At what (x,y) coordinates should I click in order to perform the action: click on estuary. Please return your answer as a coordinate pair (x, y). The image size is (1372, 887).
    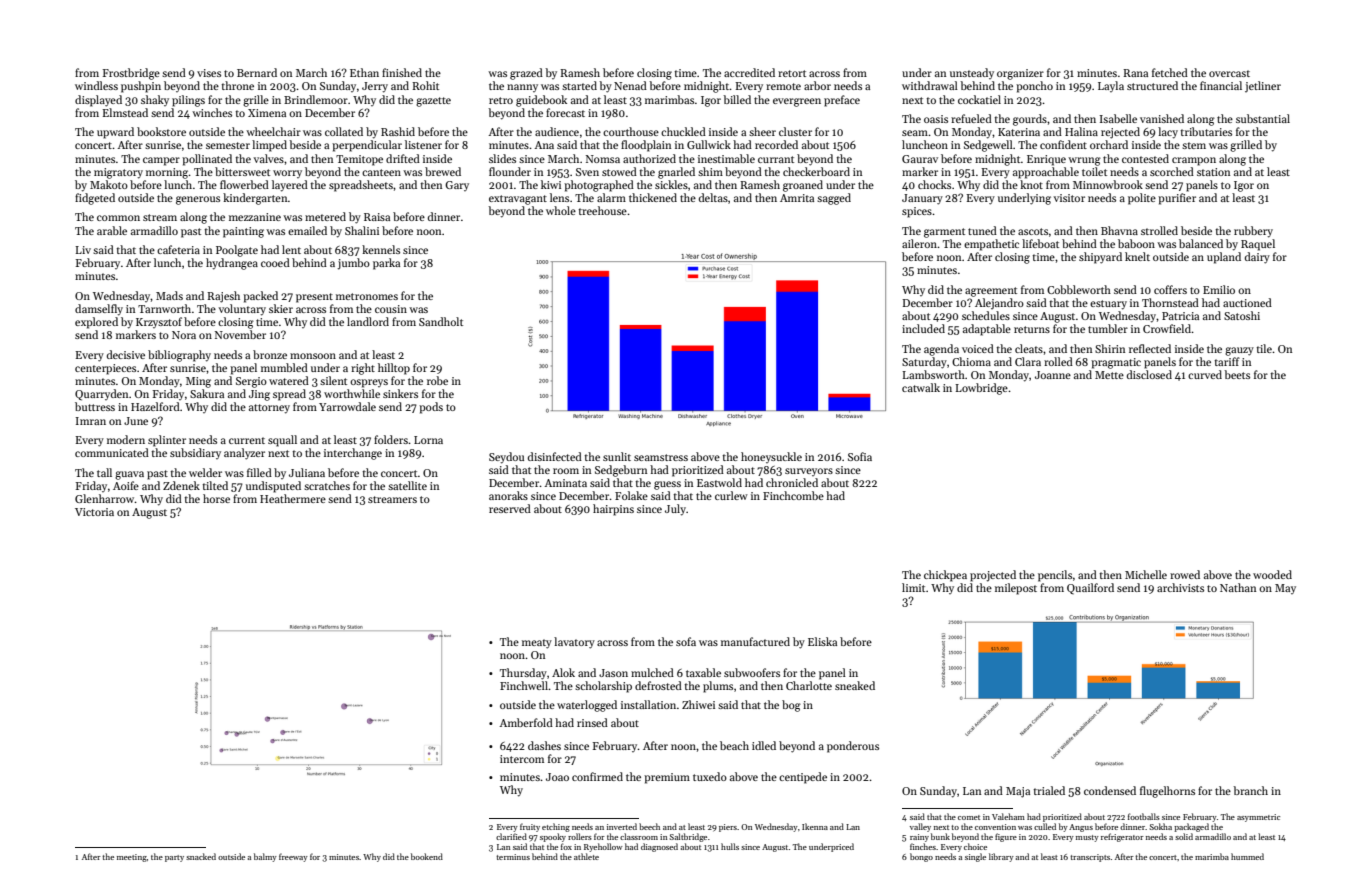
    Looking at the image, I should click on (1108, 305).
